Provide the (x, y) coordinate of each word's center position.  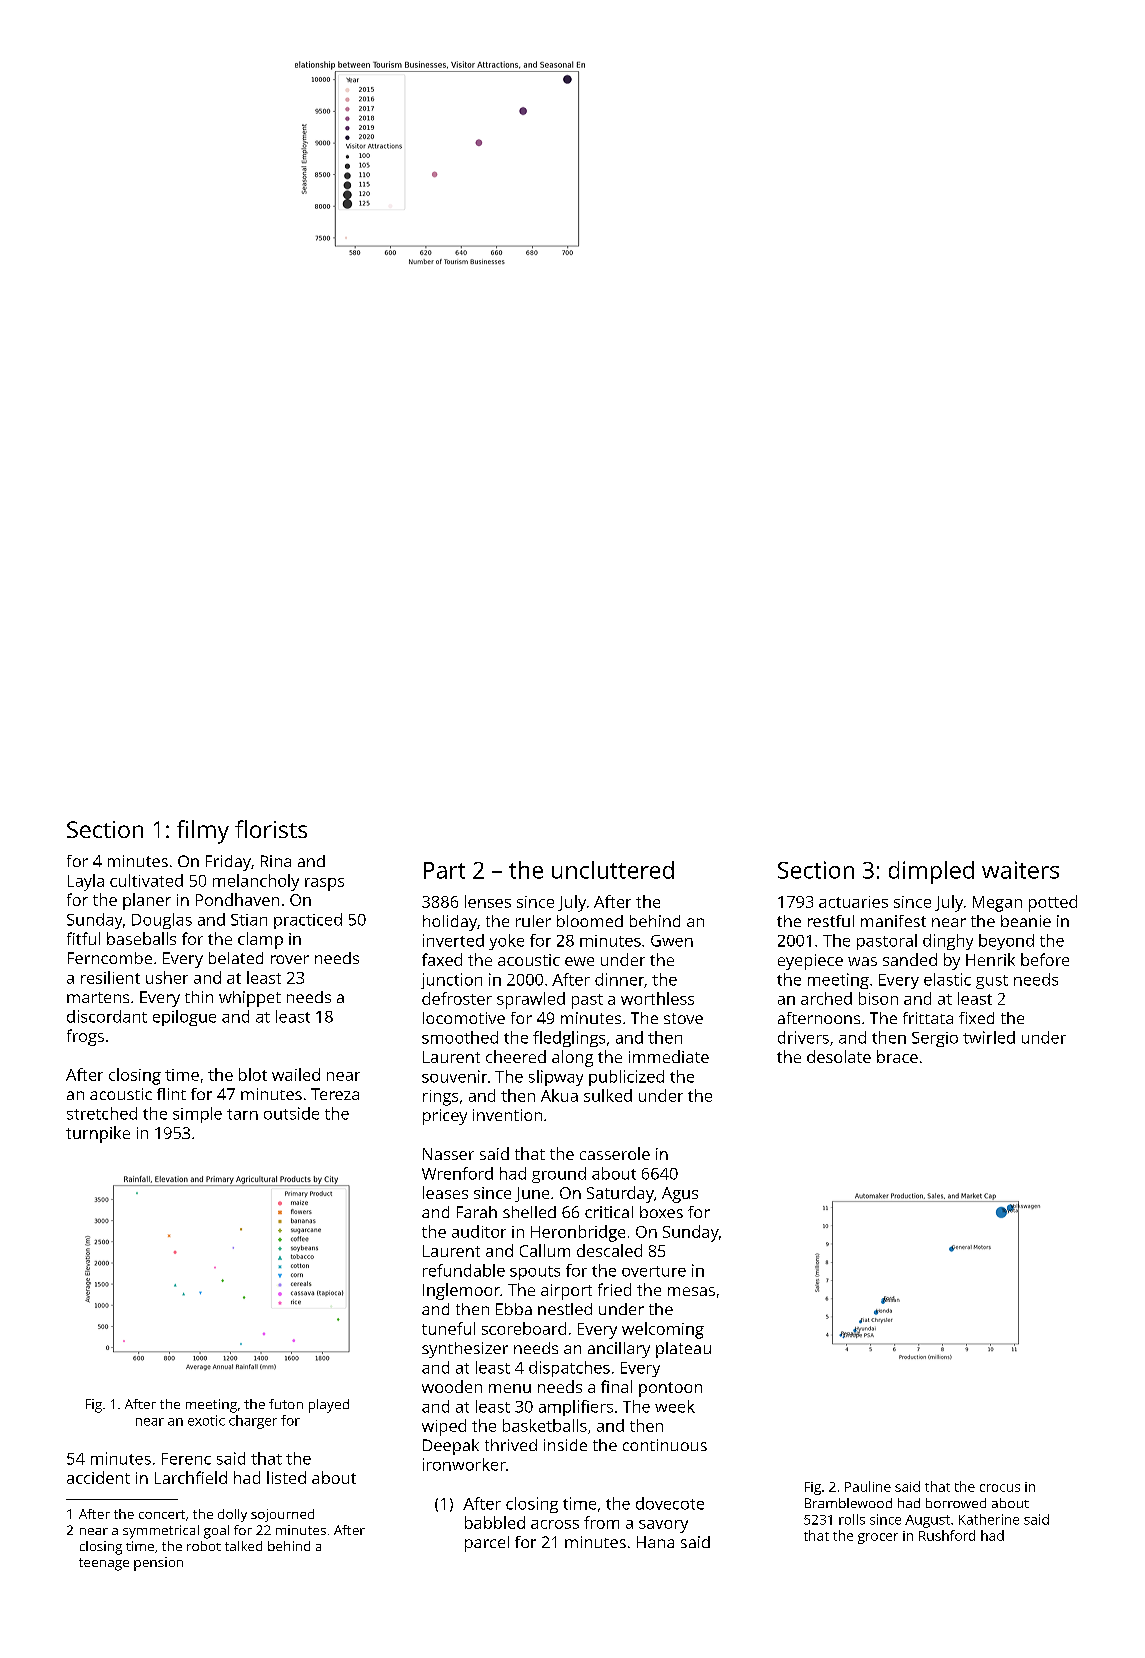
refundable (464, 1270)
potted (1053, 903)
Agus (680, 1195)
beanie (1026, 921)
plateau (683, 1350)
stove (683, 1018)
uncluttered (613, 870)
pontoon (670, 1389)
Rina (276, 861)
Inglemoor (461, 1291)
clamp (260, 940)
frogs (85, 1037)
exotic (206, 1420)
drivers (803, 1037)
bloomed (590, 921)
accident (98, 1477)
